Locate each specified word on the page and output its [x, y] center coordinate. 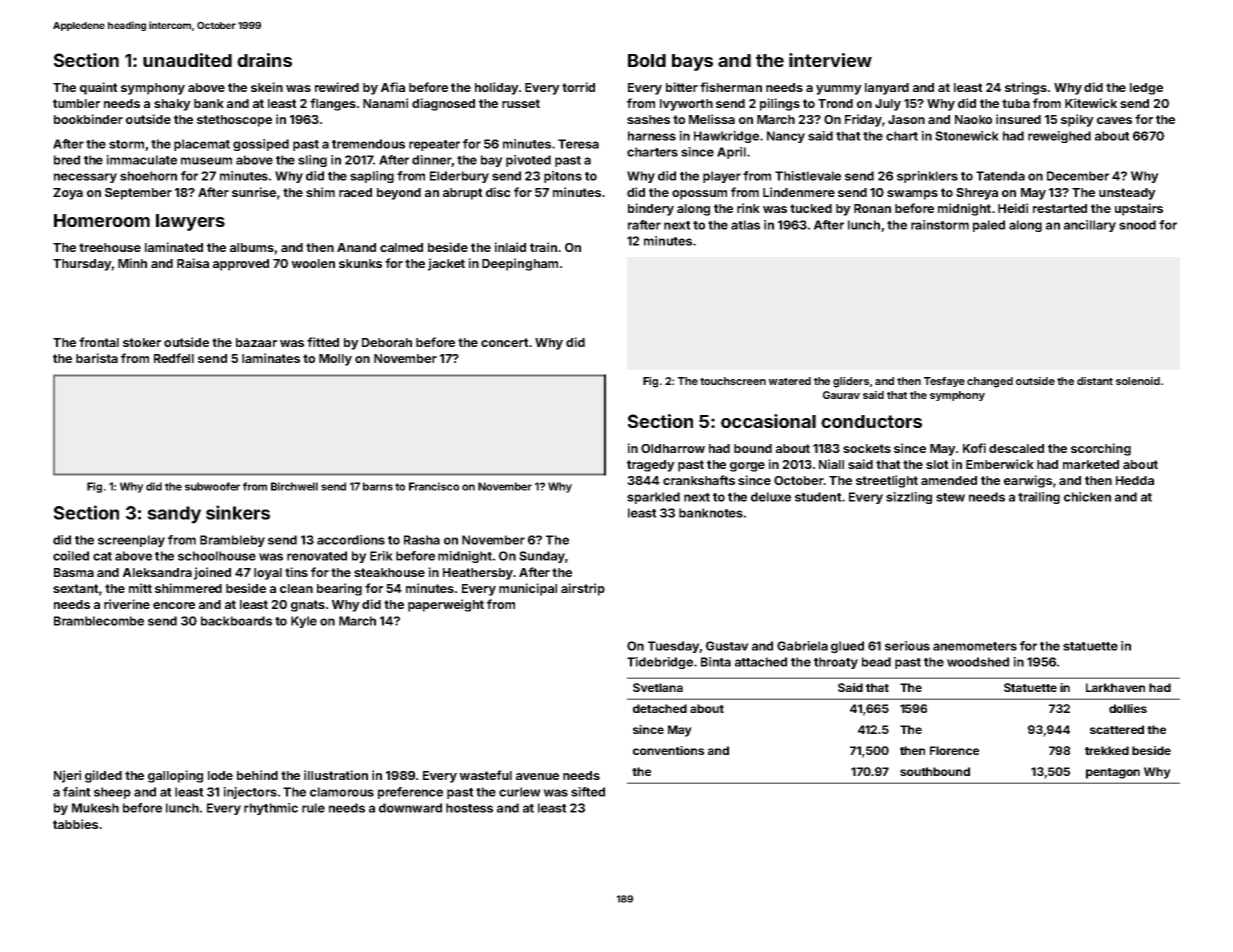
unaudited [187, 60]
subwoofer [212, 486]
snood [1137, 225]
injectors [250, 793]
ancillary [1090, 226]
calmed [401, 247]
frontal [99, 342]
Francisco [434, 486]
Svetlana [658, 687]
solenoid [1138, 381]
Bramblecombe [99, 621]
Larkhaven [1115, 687]
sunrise [254, 192]
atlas [745, 225]
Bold [647, 60]
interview [830, 60]
